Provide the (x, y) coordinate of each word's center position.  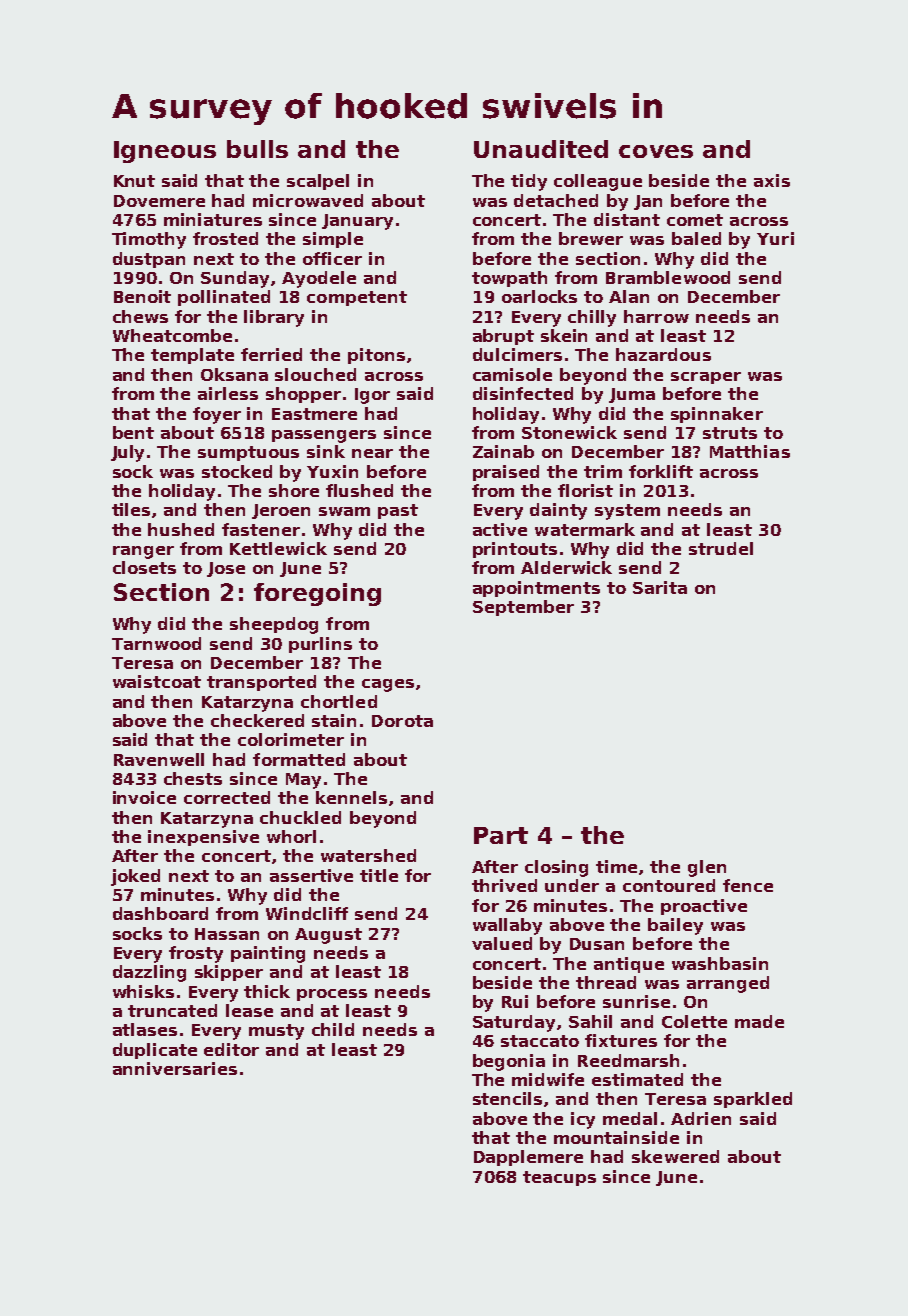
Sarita (660, 587)
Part (501, 835)
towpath (509, 279)
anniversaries (175, 1068)
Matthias (750, 451)
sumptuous (248, 453)
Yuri (775, 238)
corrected (227, 797)
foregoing (317, 594)
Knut (134, 181)
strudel (721, 548)
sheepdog (274, 625)
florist (585, 490)
